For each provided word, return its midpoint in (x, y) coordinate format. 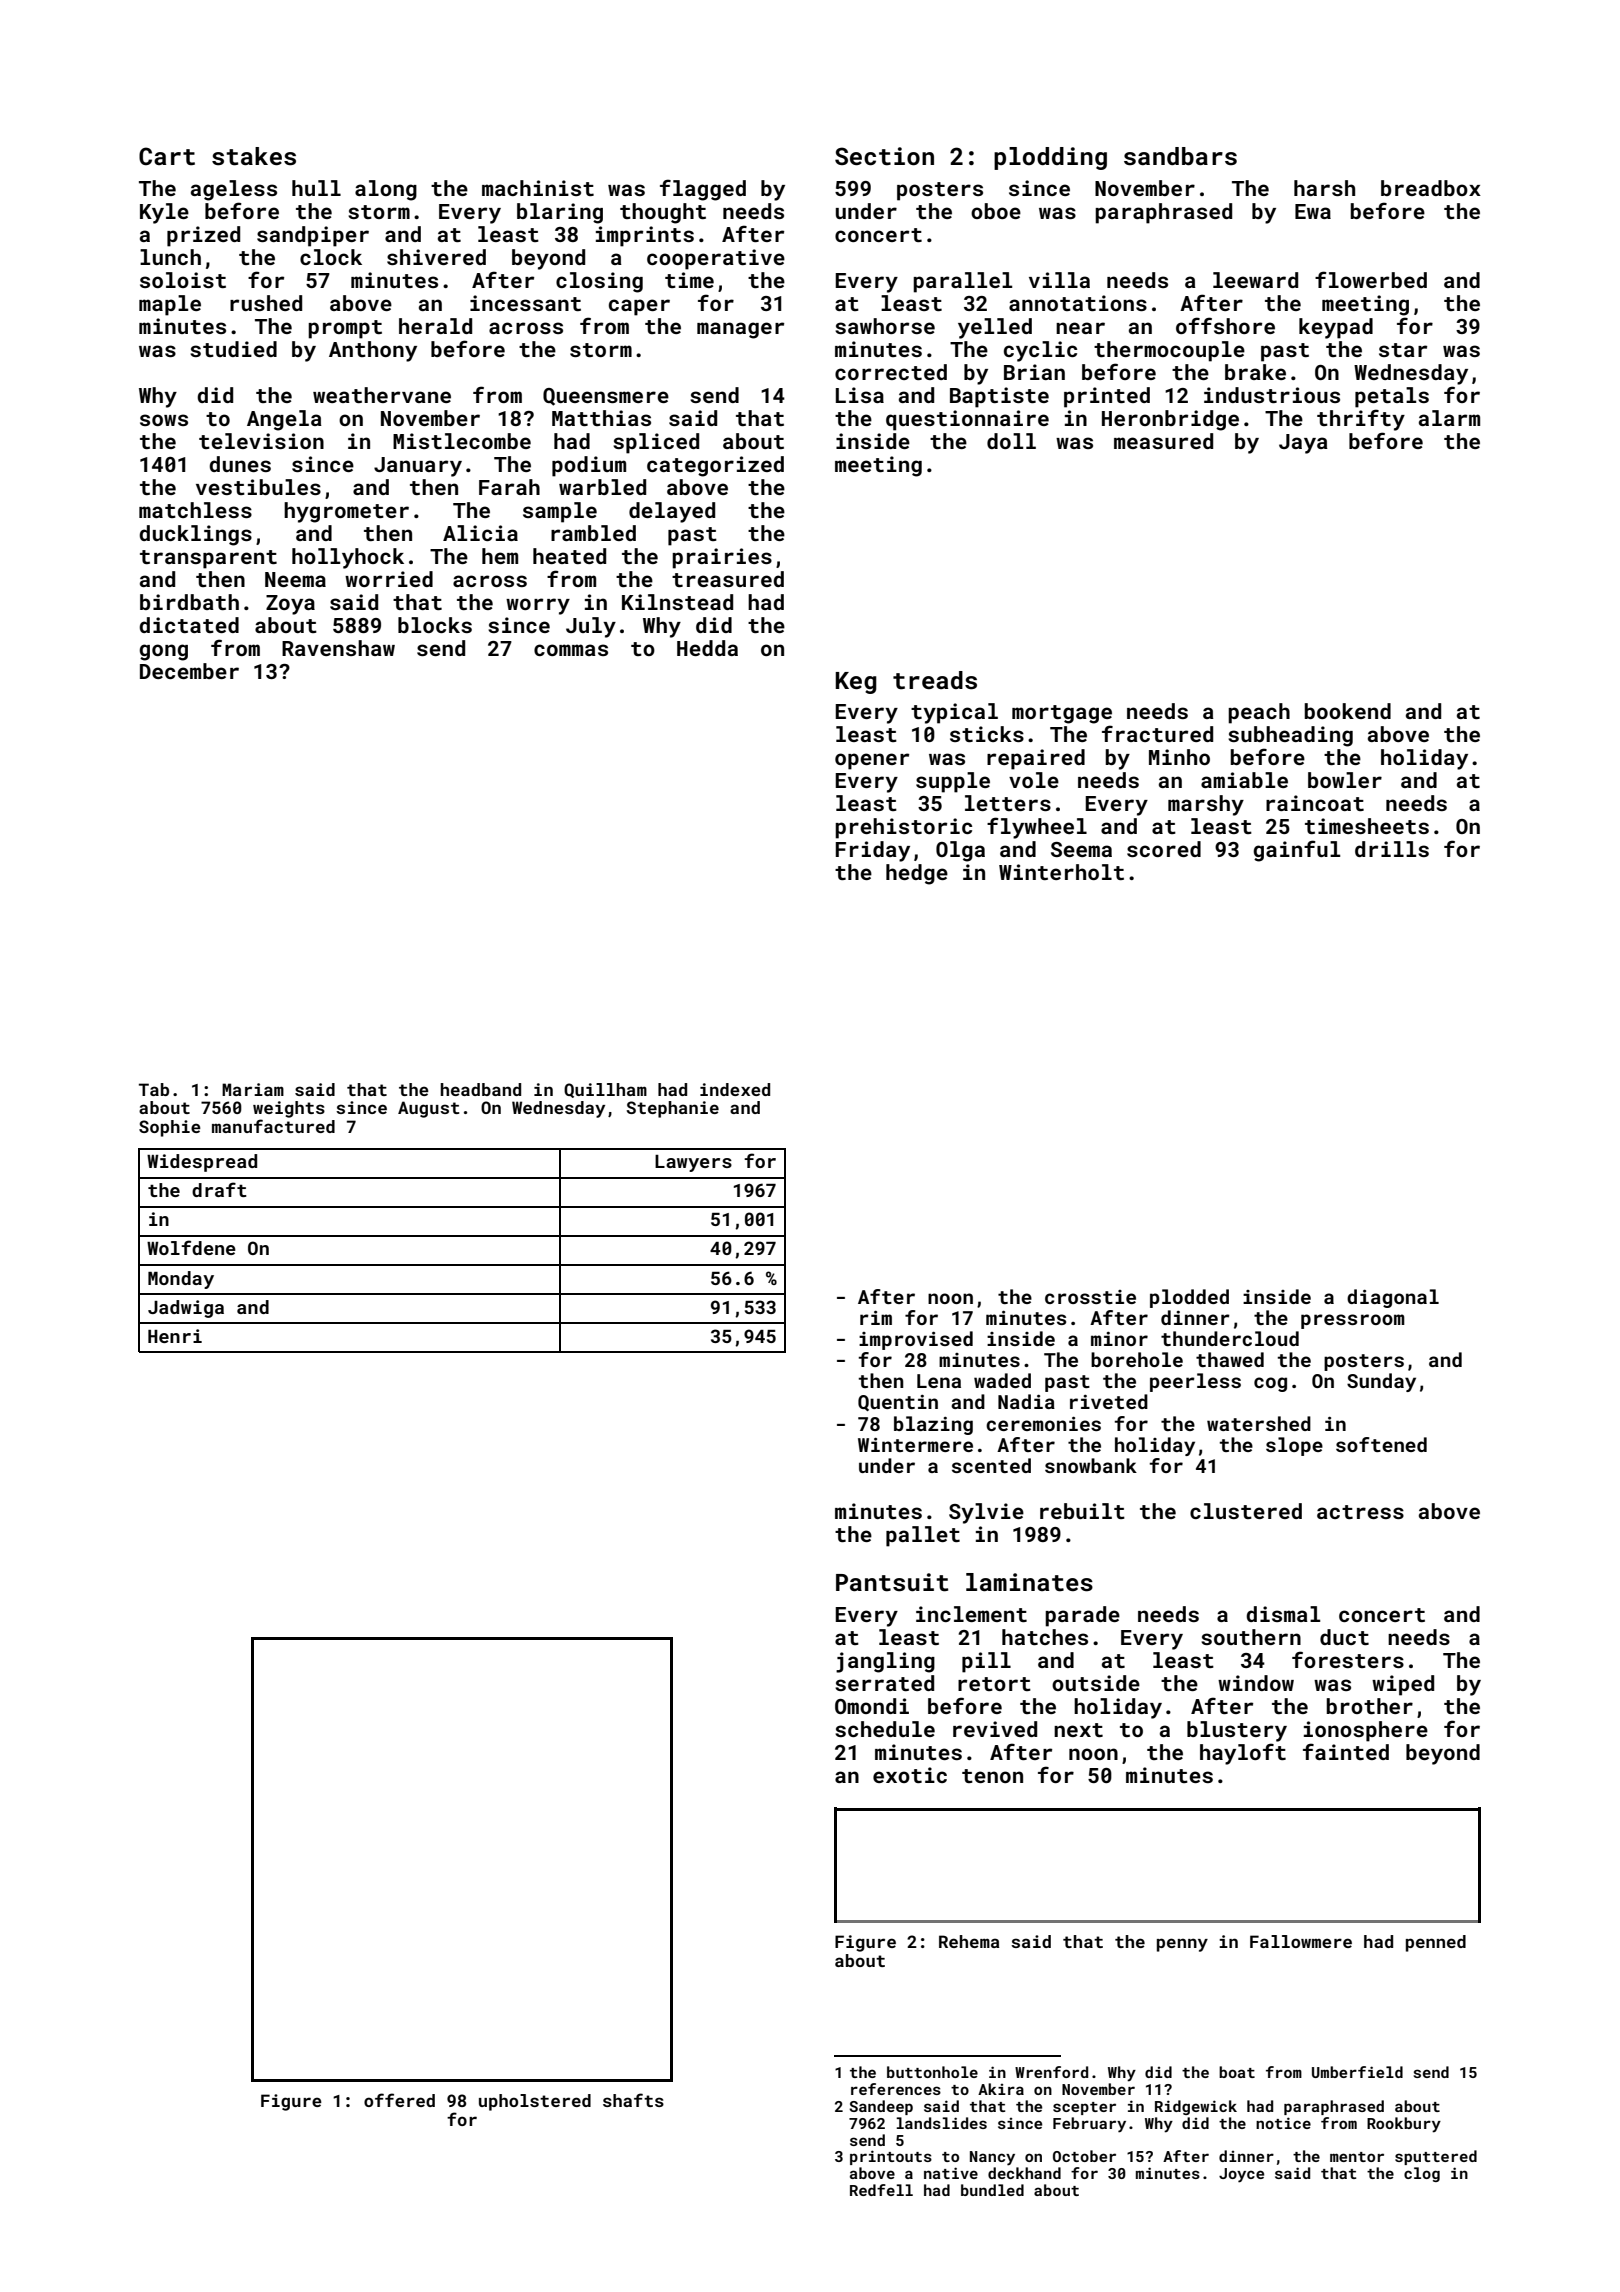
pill (986, 1662)
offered (399, 2100)
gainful (1296, 851)
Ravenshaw (338, 648)
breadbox (1431, 188)
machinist (538, 188)
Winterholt (1061, 872)
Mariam (253, 1089)
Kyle (164, 213)
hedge (917, 874)
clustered (1246, 1511)
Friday (873, 851)
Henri (175, 1336)
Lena (939, 1381)
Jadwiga (186, 1309)
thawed (1230, 1359)
